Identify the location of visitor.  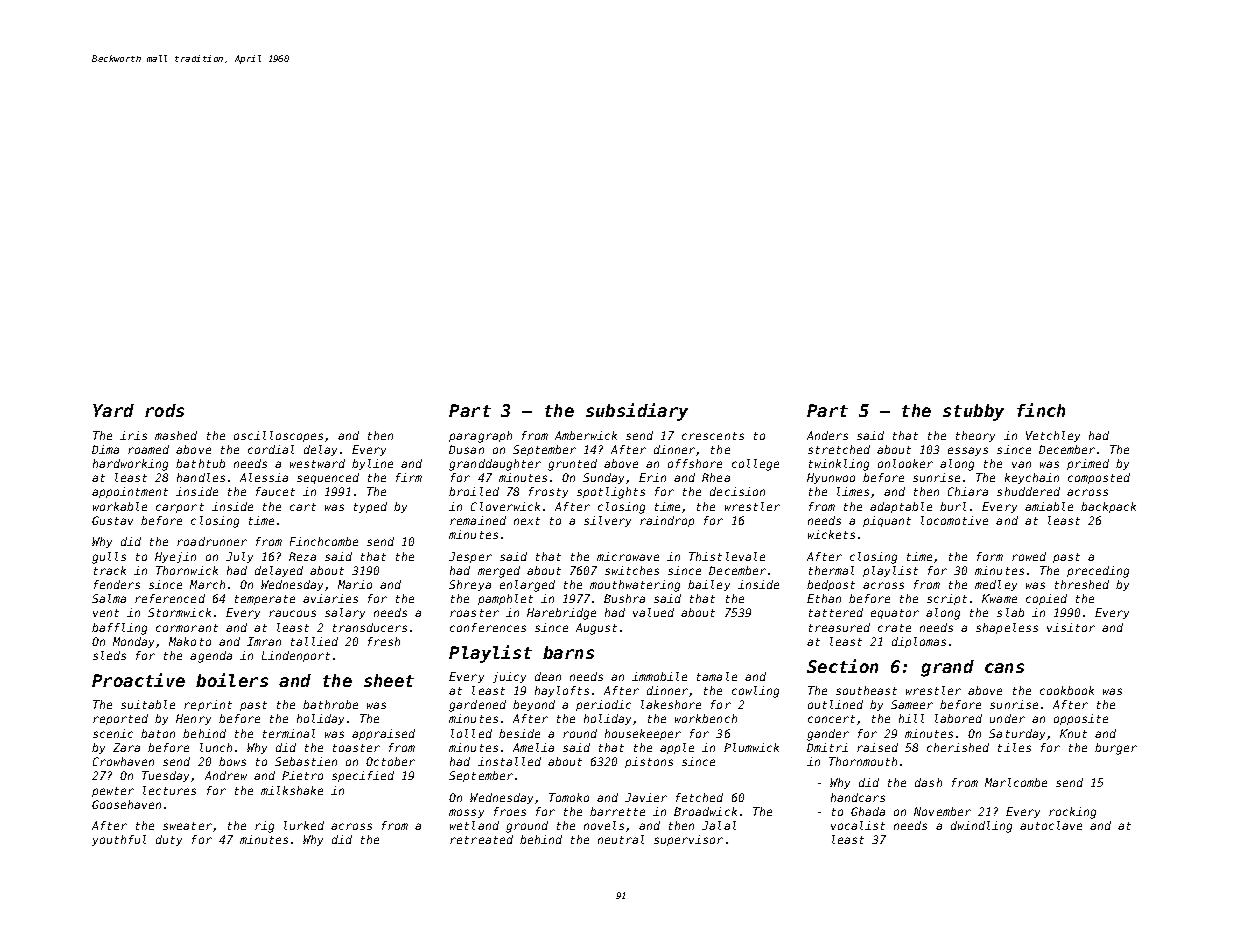
(1071, 627).
